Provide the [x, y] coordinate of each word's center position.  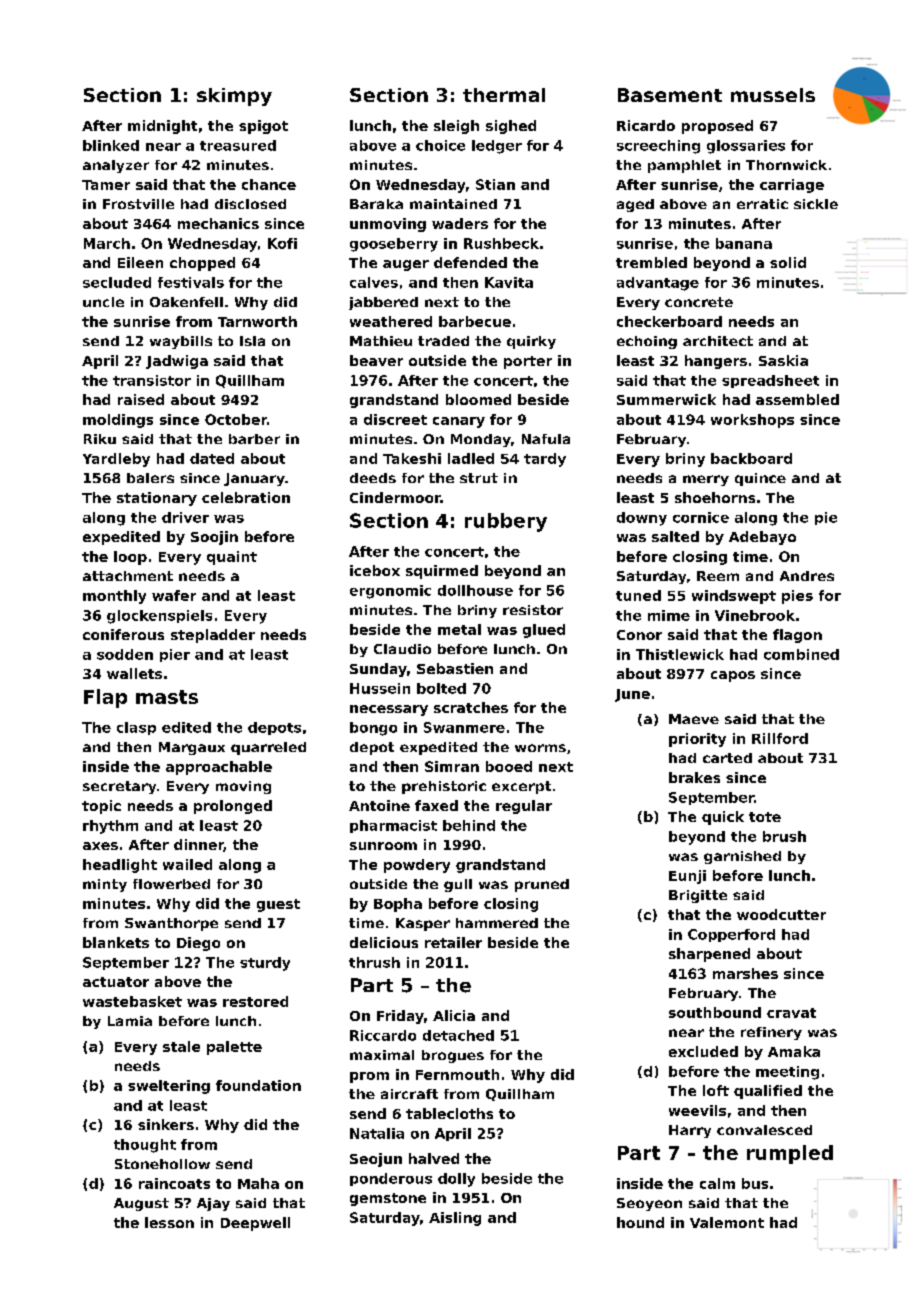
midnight [162, 127]
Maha [258, 1183]
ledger [497, 147]
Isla [252, 341]
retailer [453, 942]
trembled [651, 262]
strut [479, 478]
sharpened [709, 955]
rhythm [110, 827]
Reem [718, 576]
